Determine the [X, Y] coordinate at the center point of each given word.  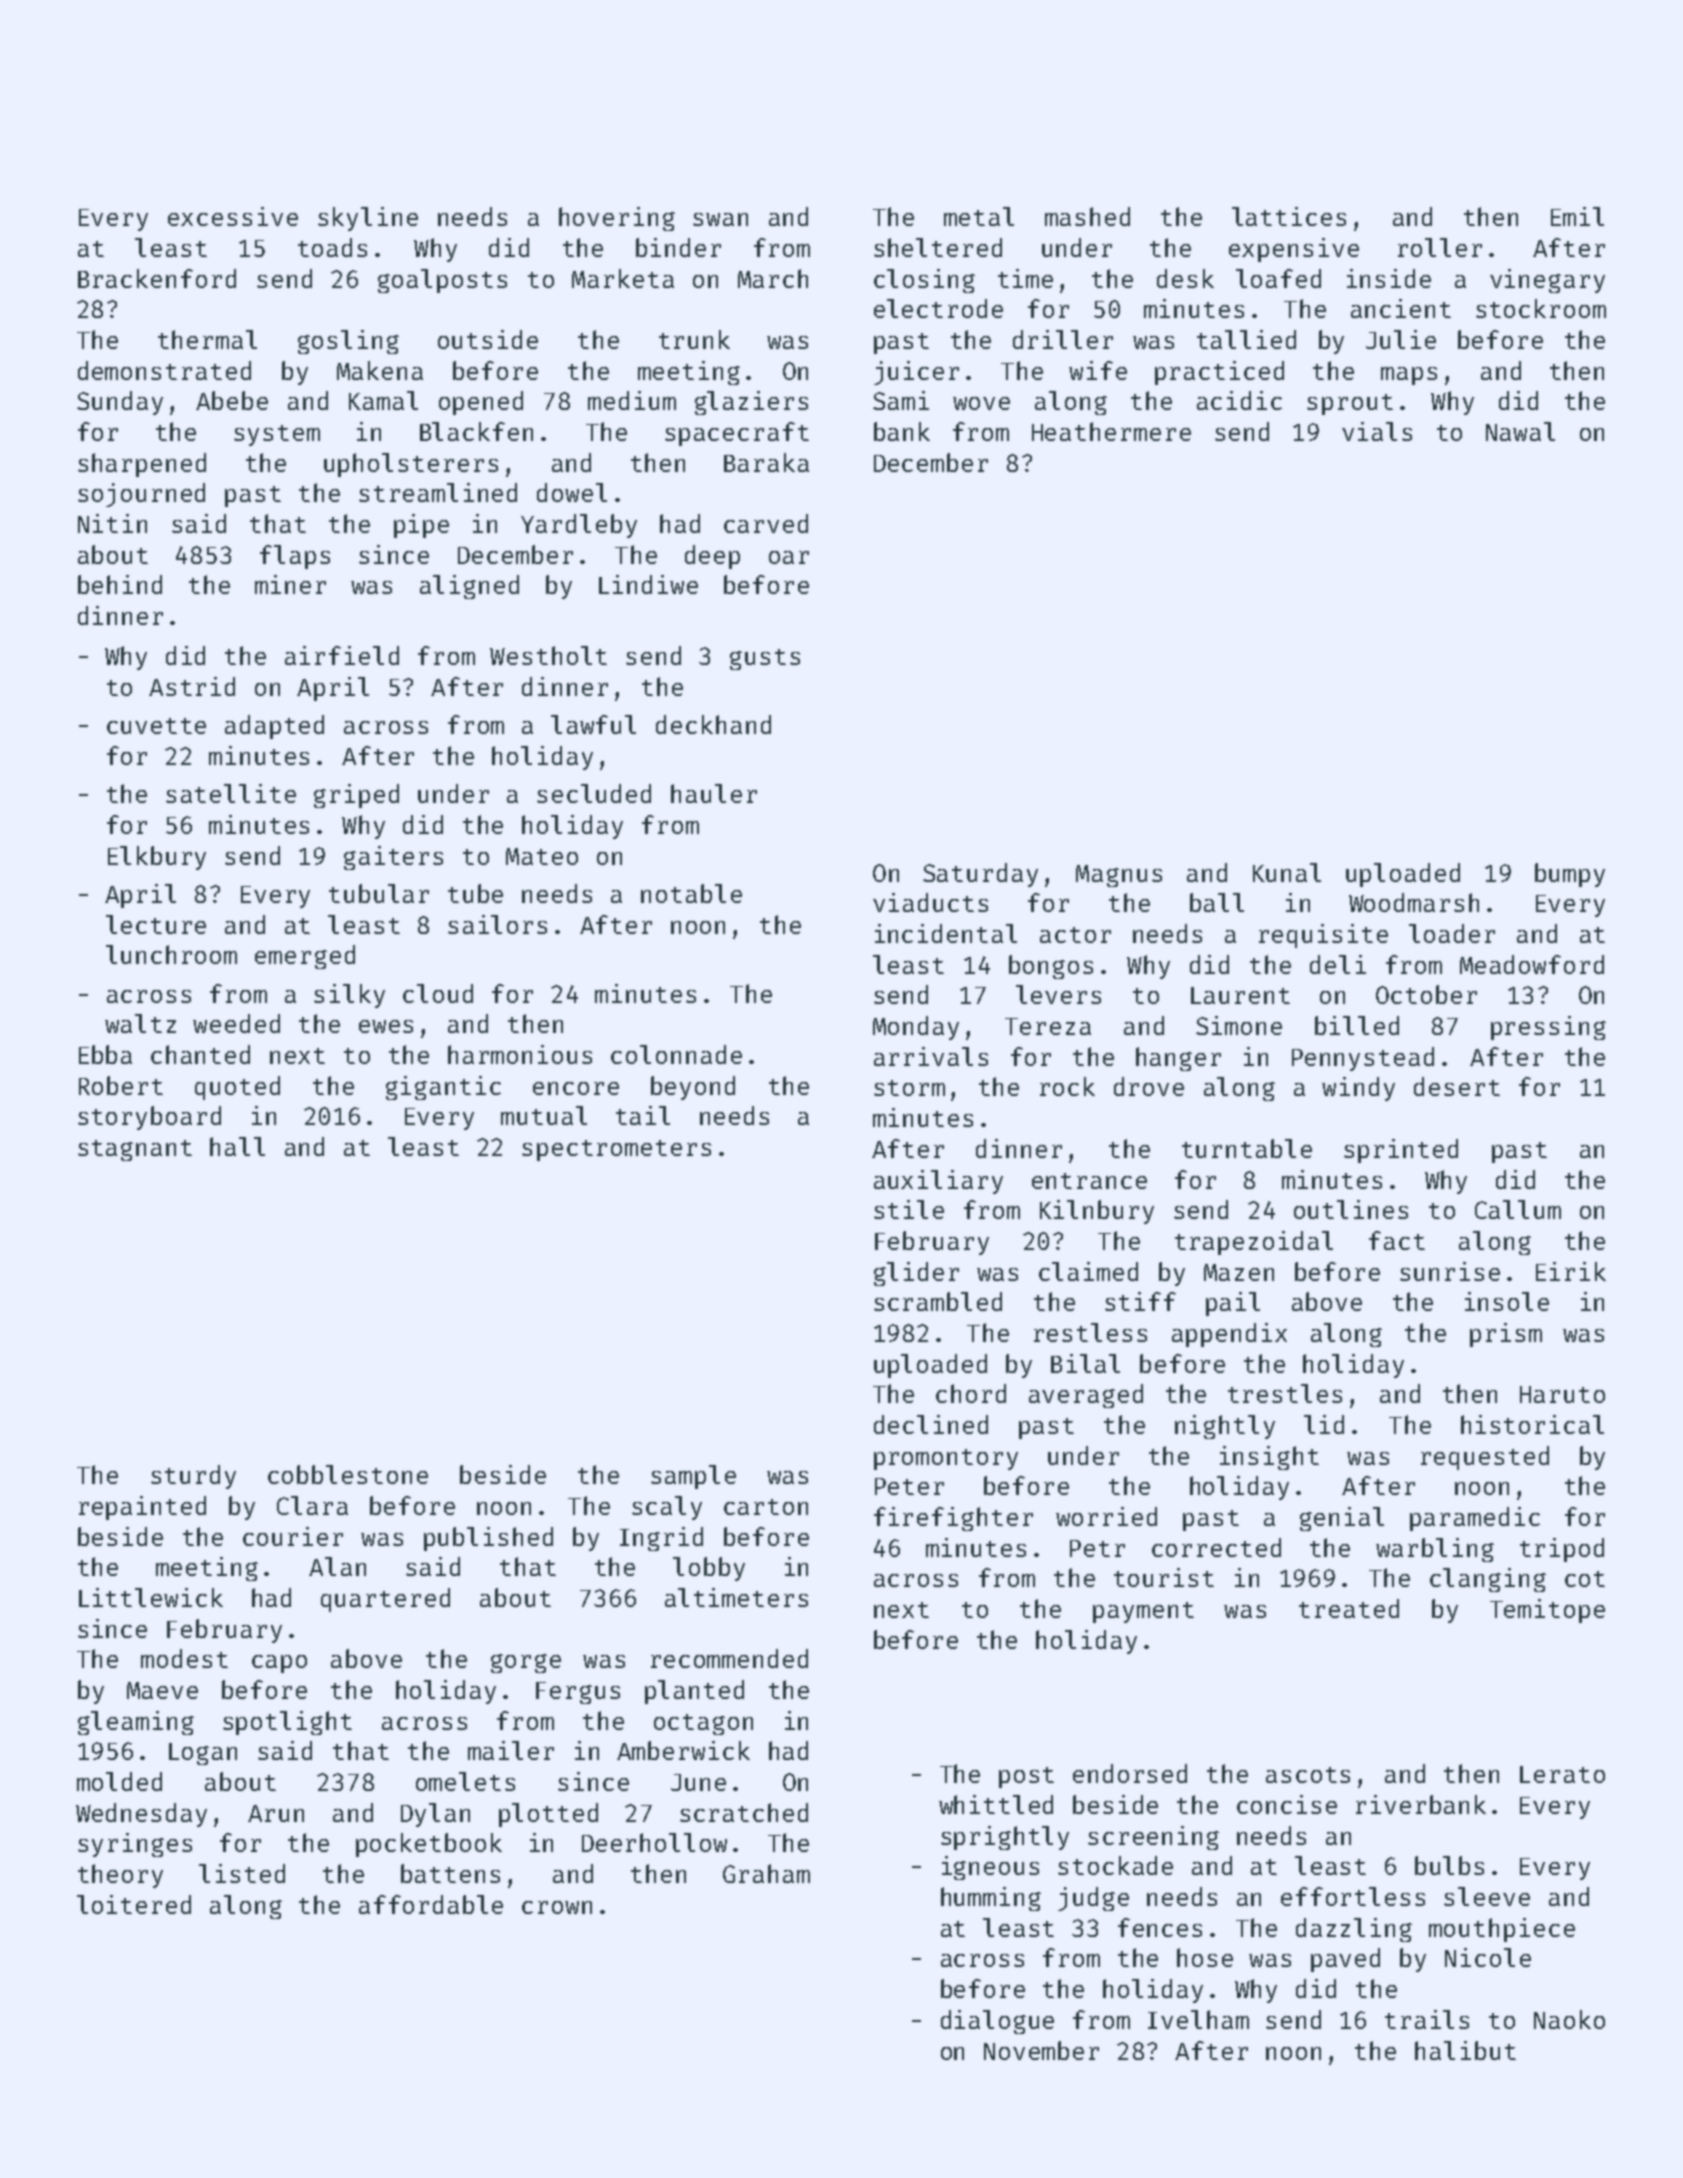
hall [237, 1146]
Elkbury [157, 858]
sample [693, 1477]
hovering [617, 219]
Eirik [1571, 1271]
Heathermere [1111, 431]
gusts [765, 659]
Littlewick [151, 1597]
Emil [1577, 216]
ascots [1308, 1775]
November [1041, 2050]
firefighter [953, 1519]
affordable [431, 1904]
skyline [368, 219]
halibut [1465, 2050]
